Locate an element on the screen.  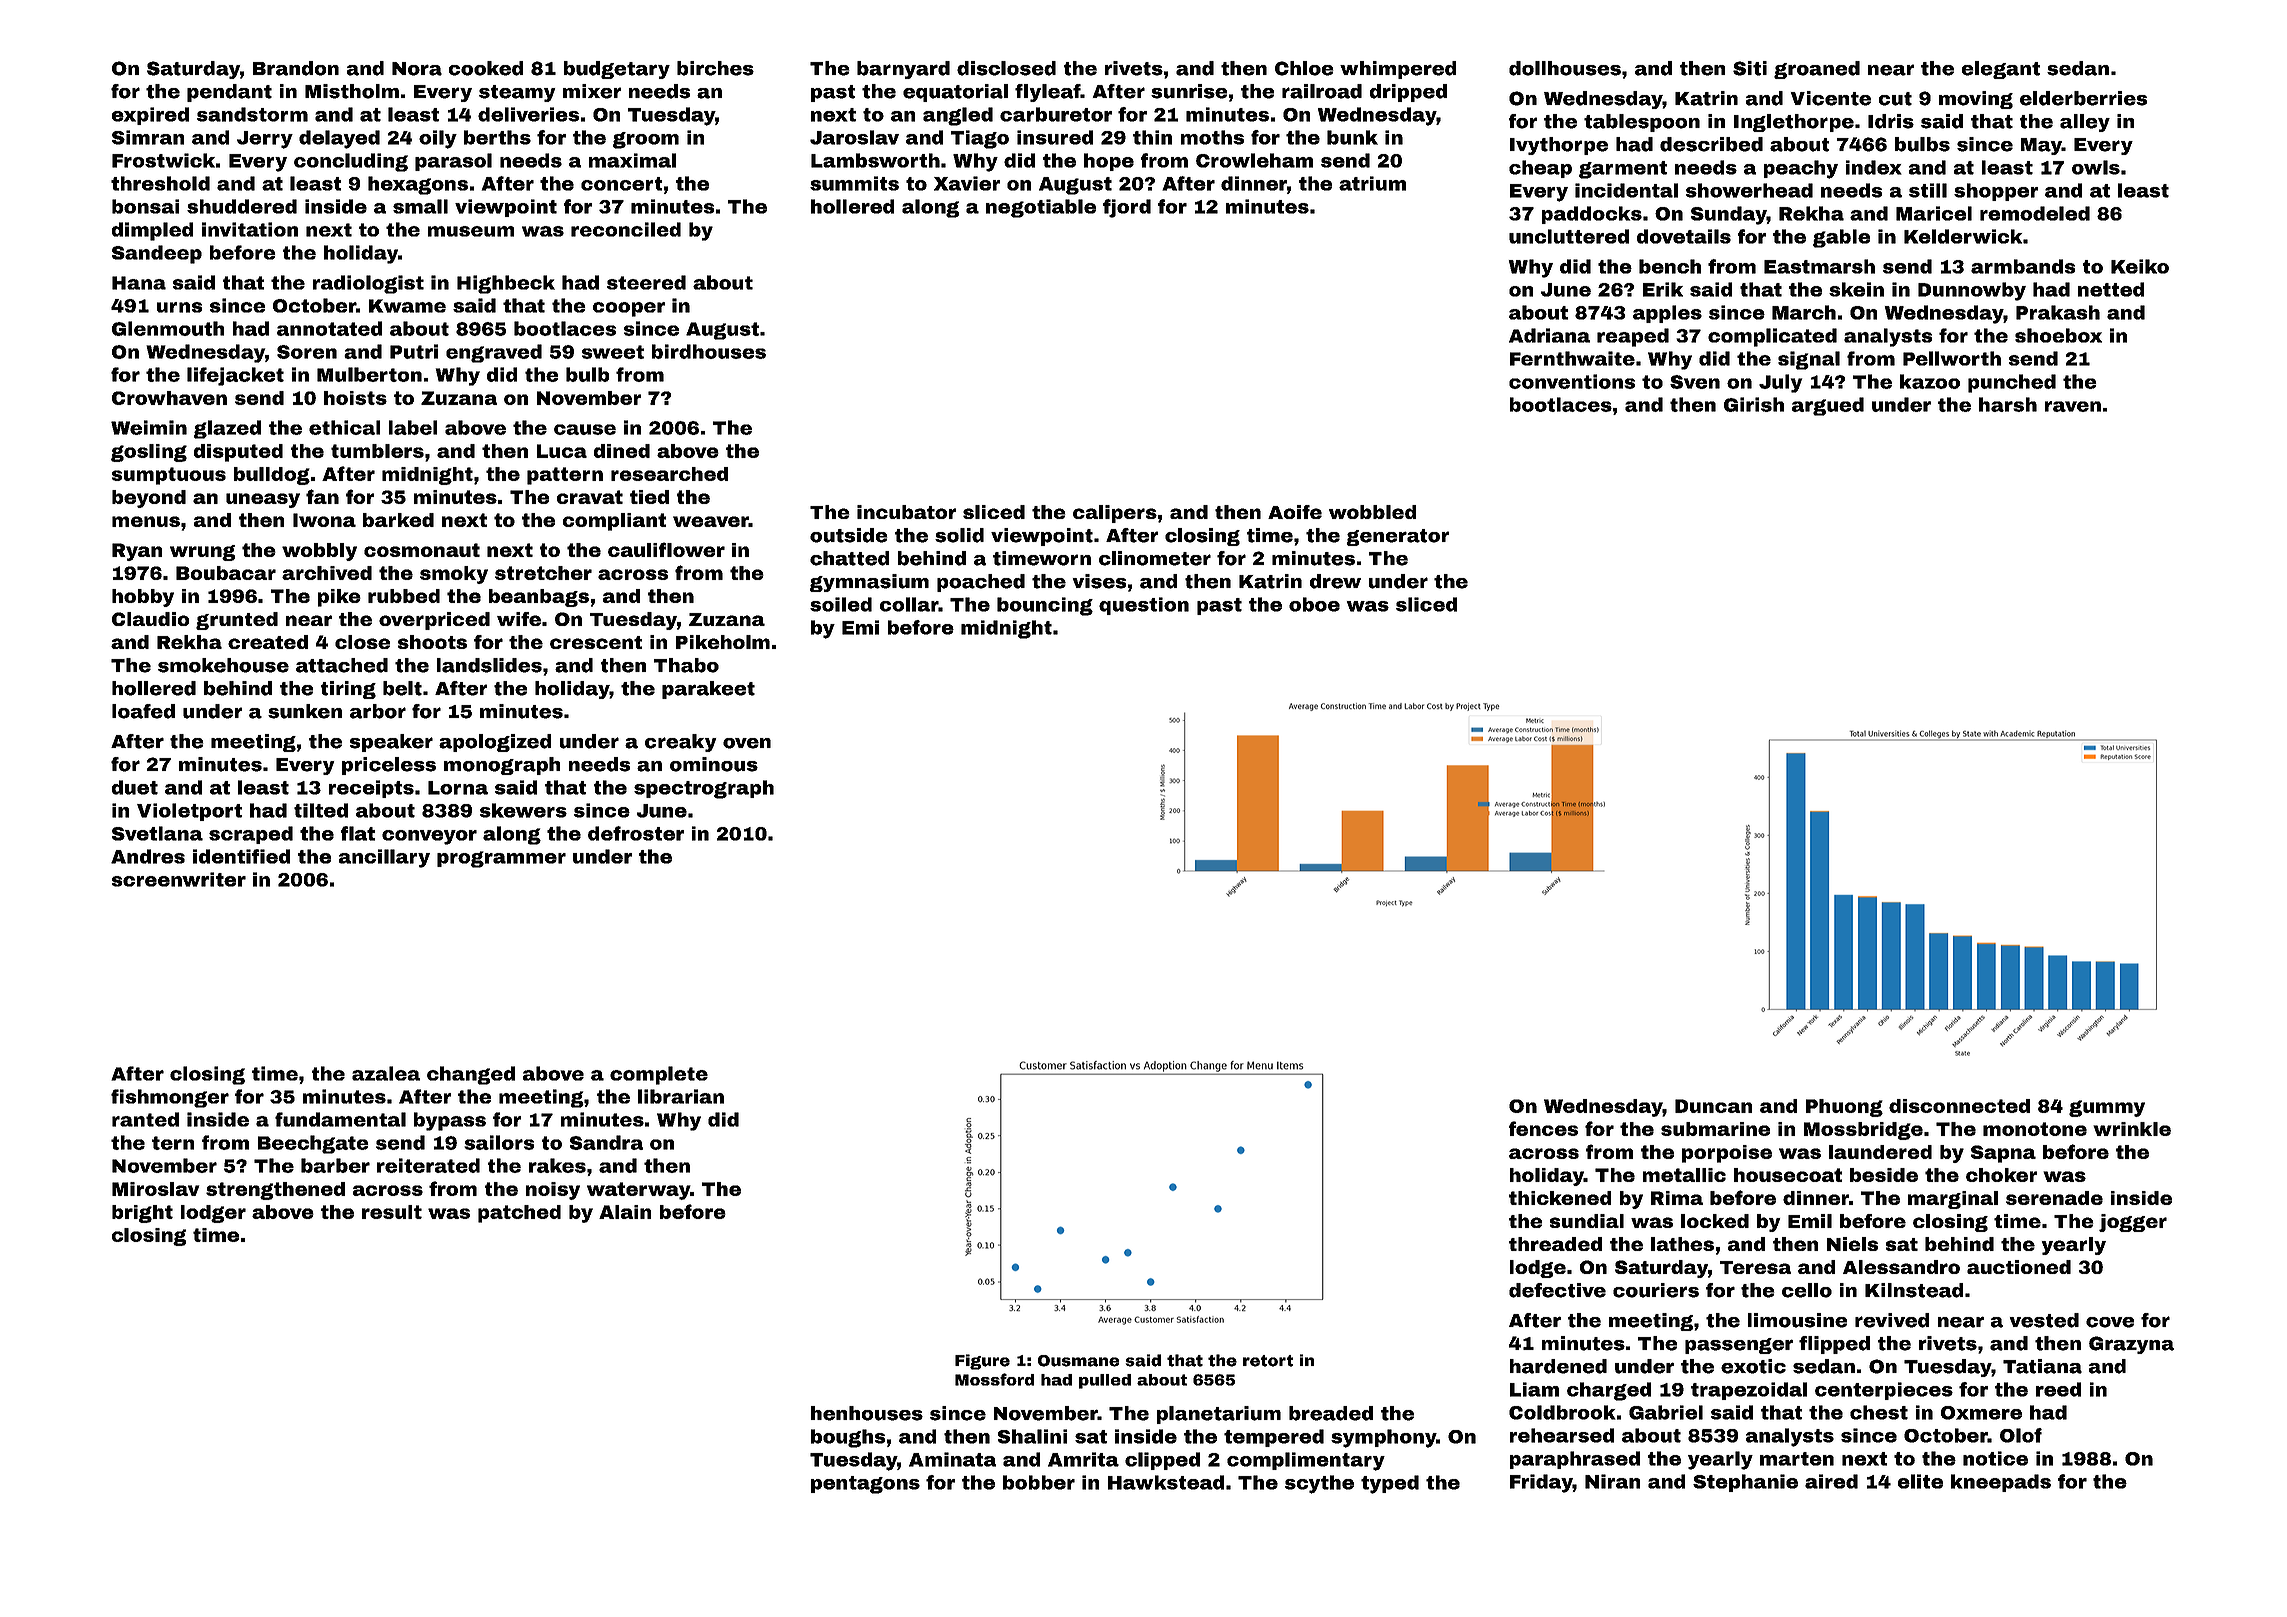
Xavier is located at coordinates (967, 183).
